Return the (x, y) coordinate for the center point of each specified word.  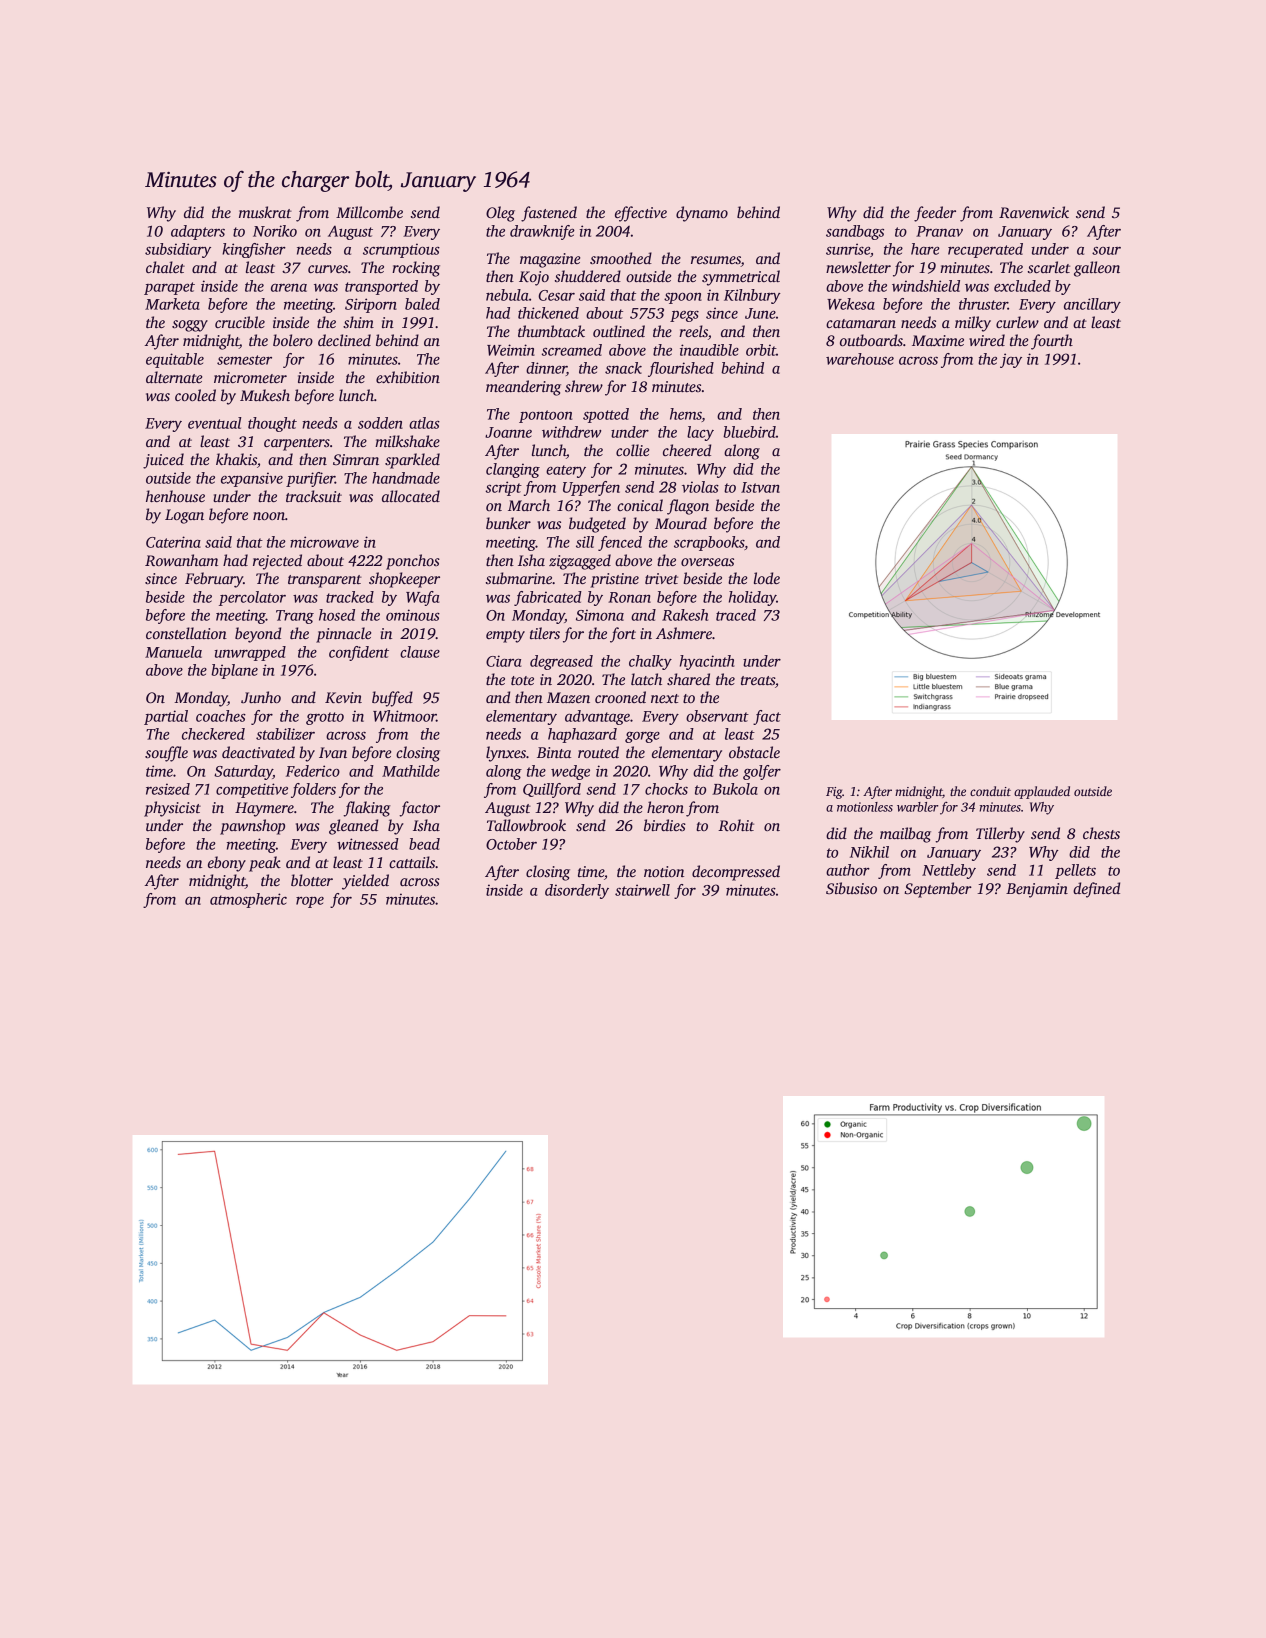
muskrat (265, 212)
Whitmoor (404, 716)
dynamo (702, 214)
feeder (935, 214)
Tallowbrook (526, 825)
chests (1101, 833)
